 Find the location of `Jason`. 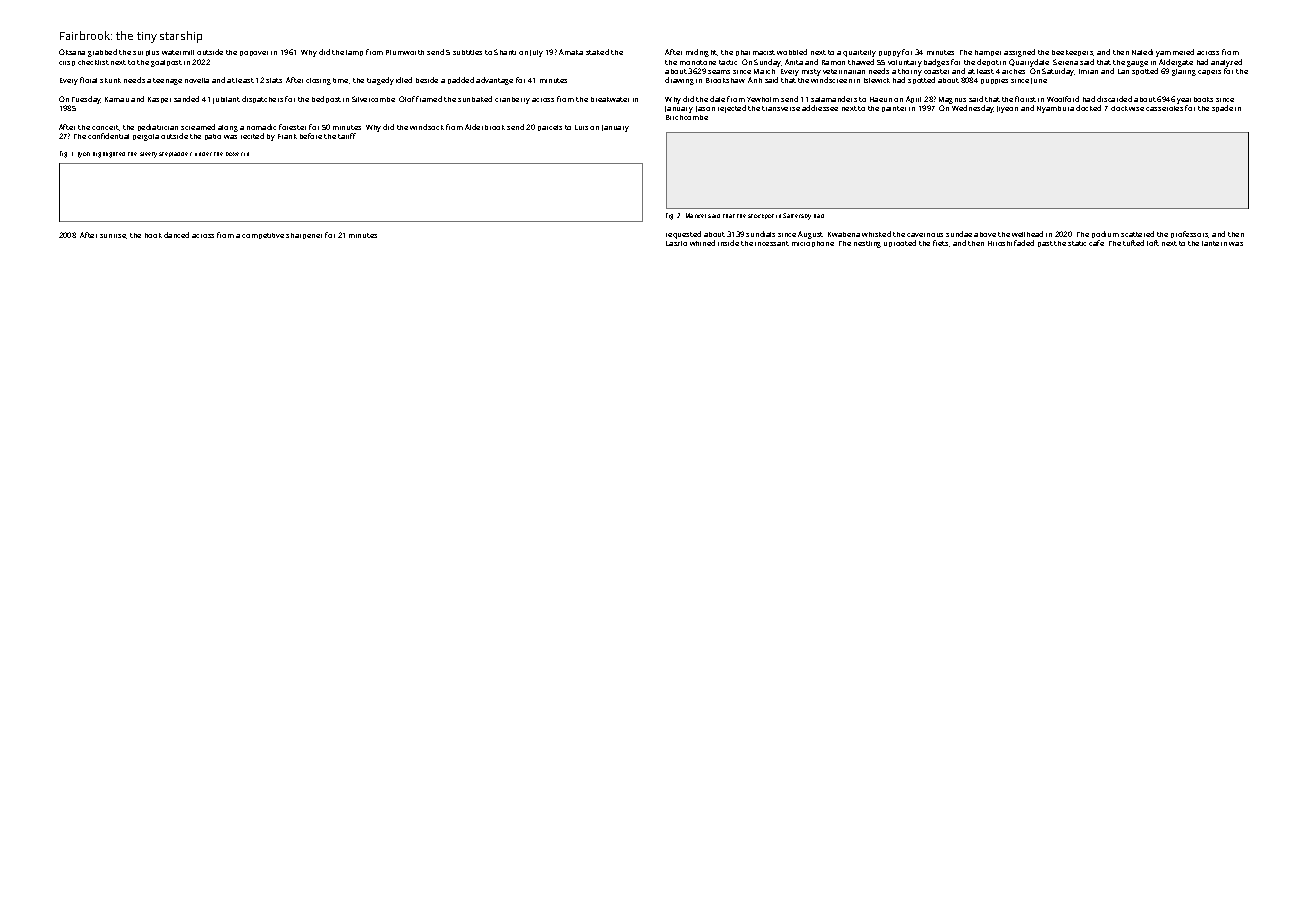

Jason is located at coordinates (705, 109).
